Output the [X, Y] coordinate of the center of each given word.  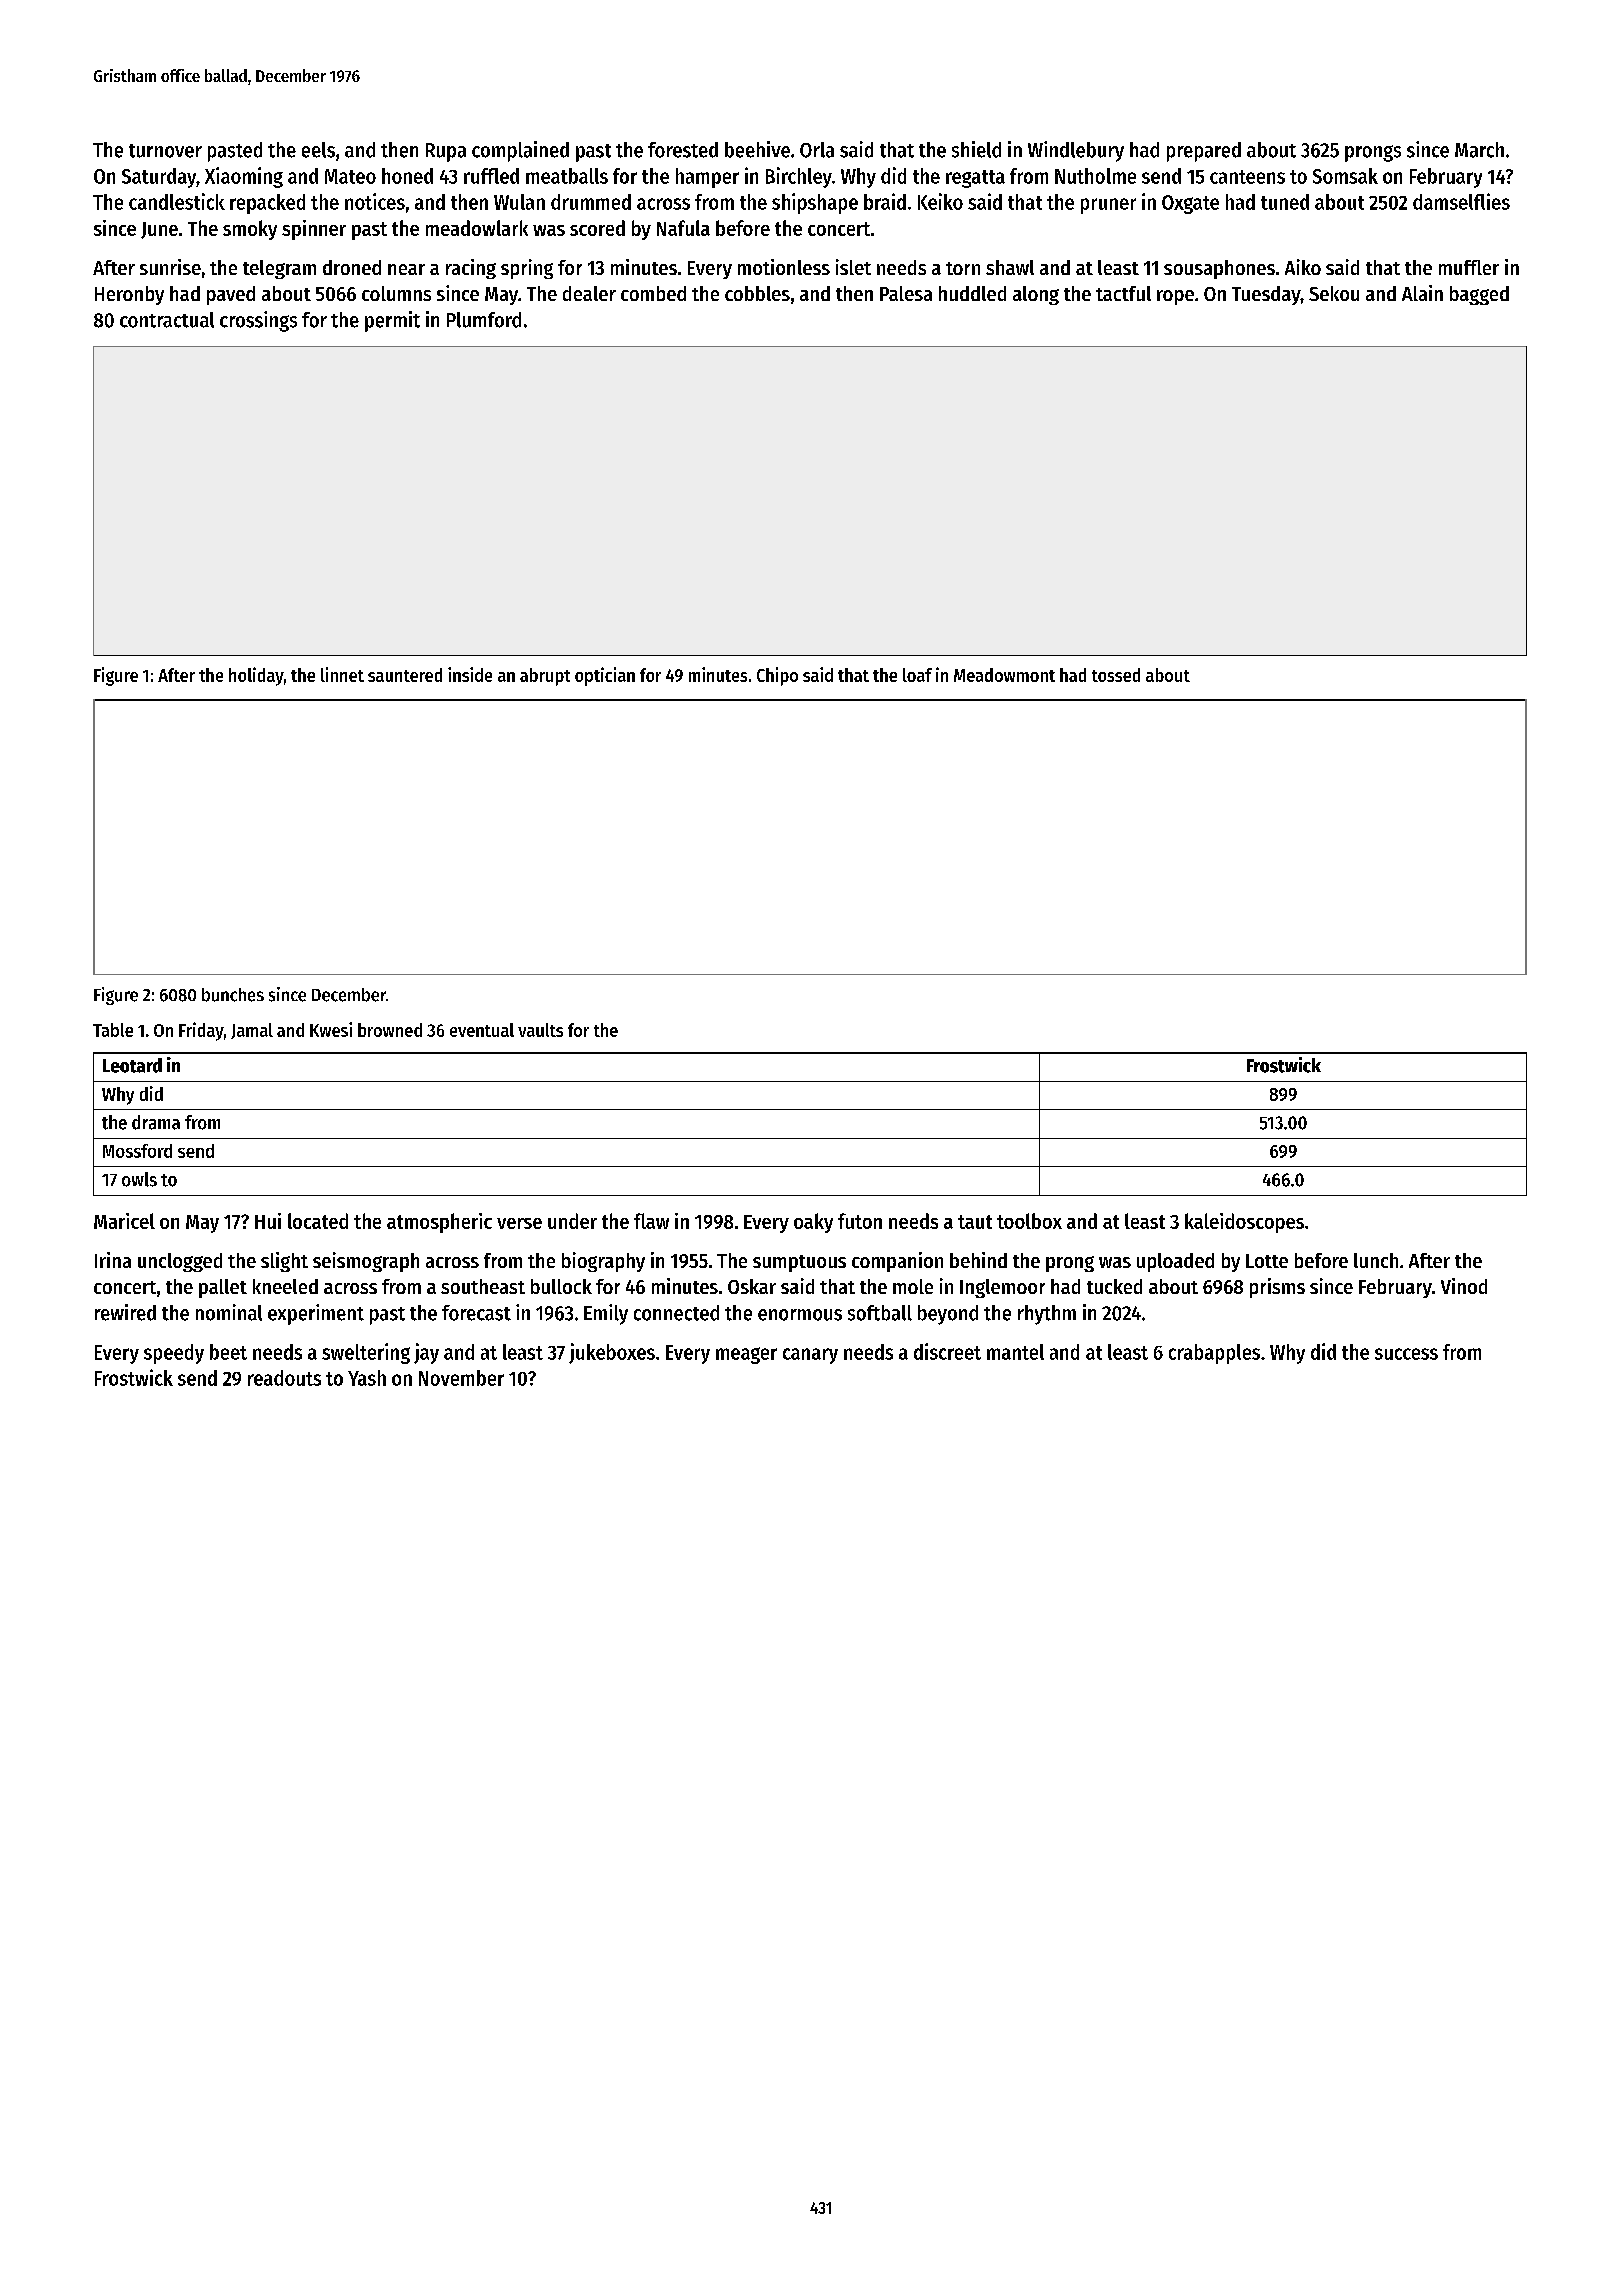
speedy [174, 1354]
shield [976, 149]
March [1479, 150]
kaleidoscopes [1244, 1223]
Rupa [446, 152]
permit [392, 321]
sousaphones [1219, 269]
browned [390, 1030]
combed [653, 293]
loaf [917, 675]
